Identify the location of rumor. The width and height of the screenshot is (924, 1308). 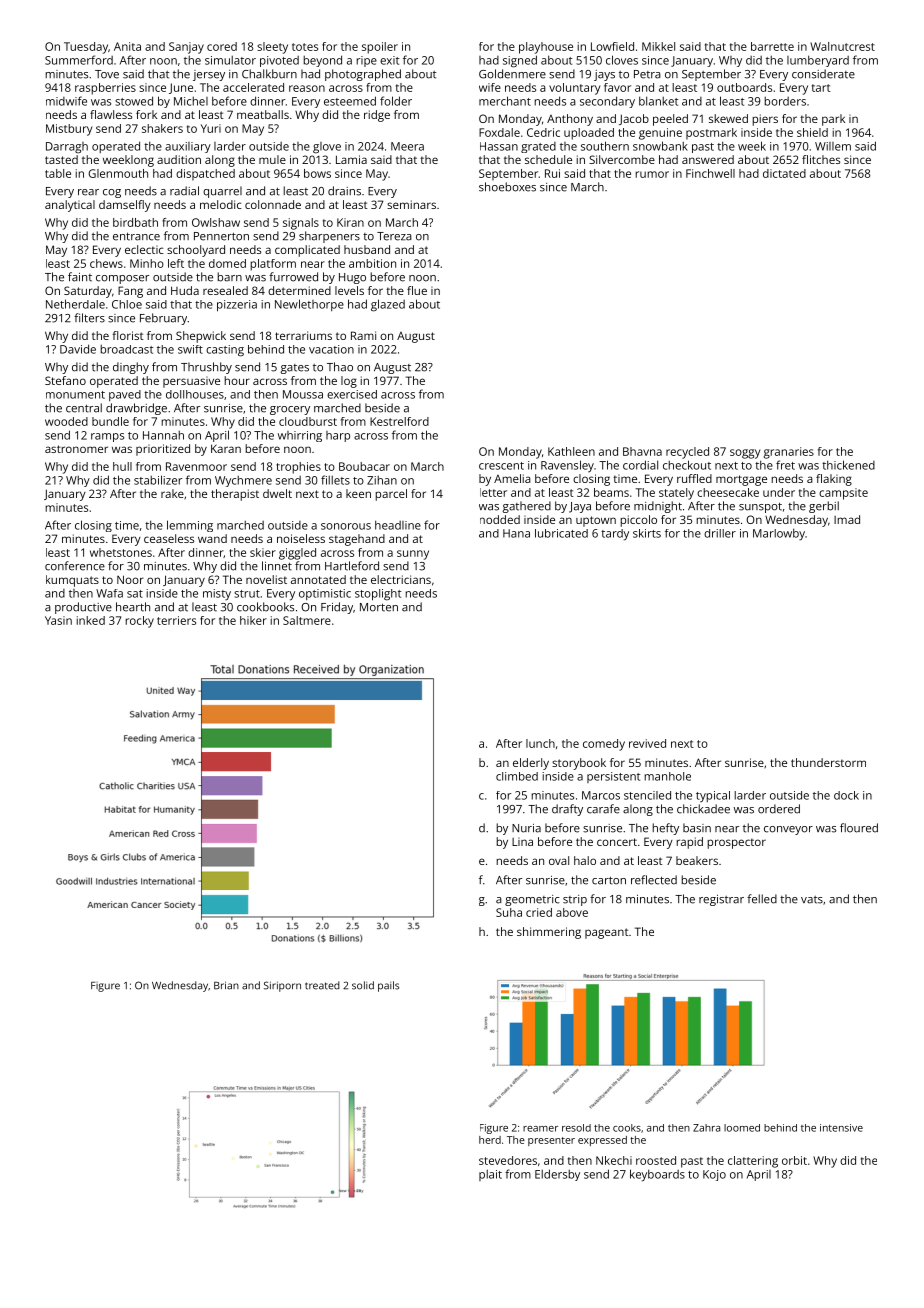
(652, 174).
